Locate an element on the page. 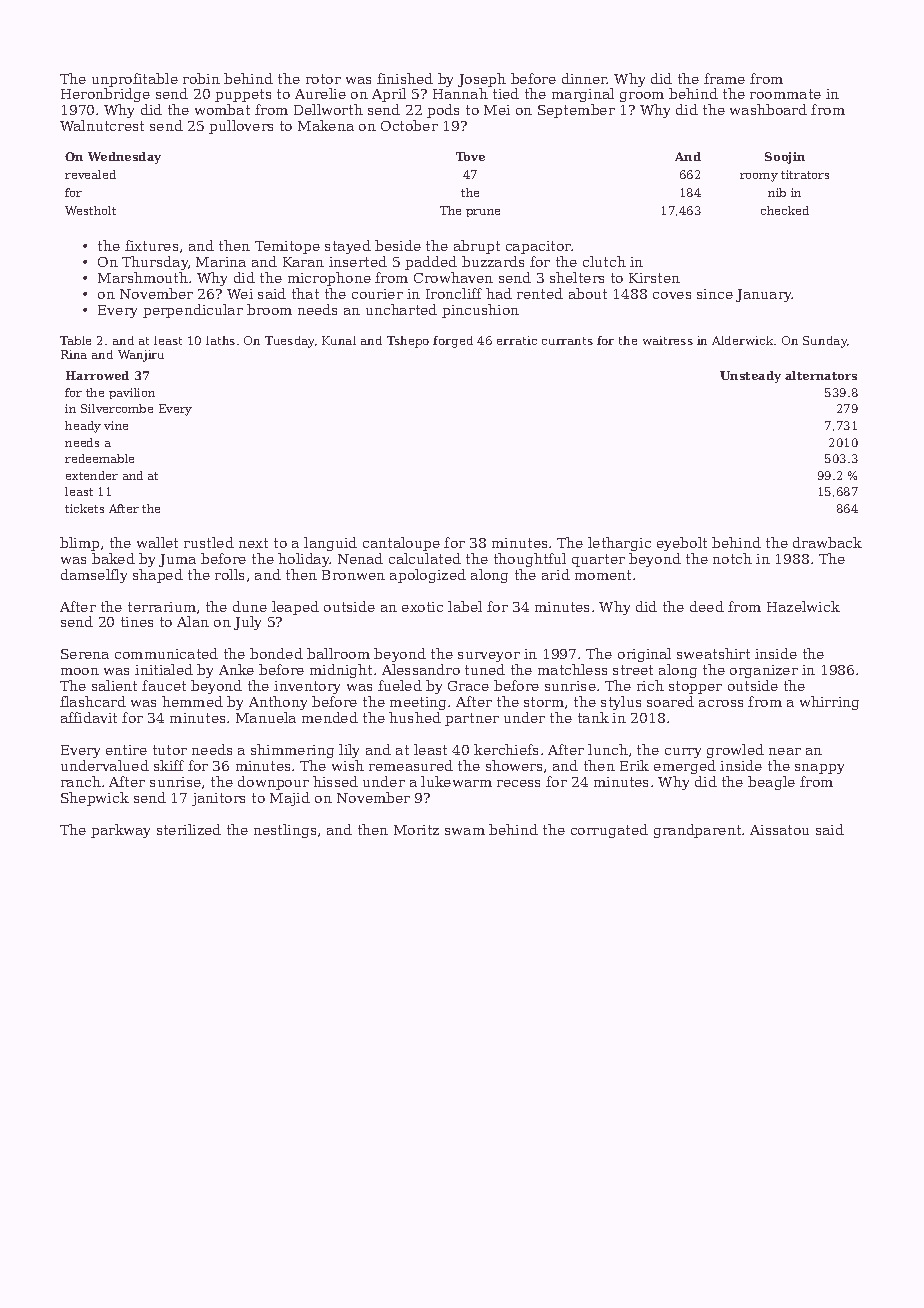 This document has height=1308, width=924. eyebolt is located at coordinates (682, 544).
